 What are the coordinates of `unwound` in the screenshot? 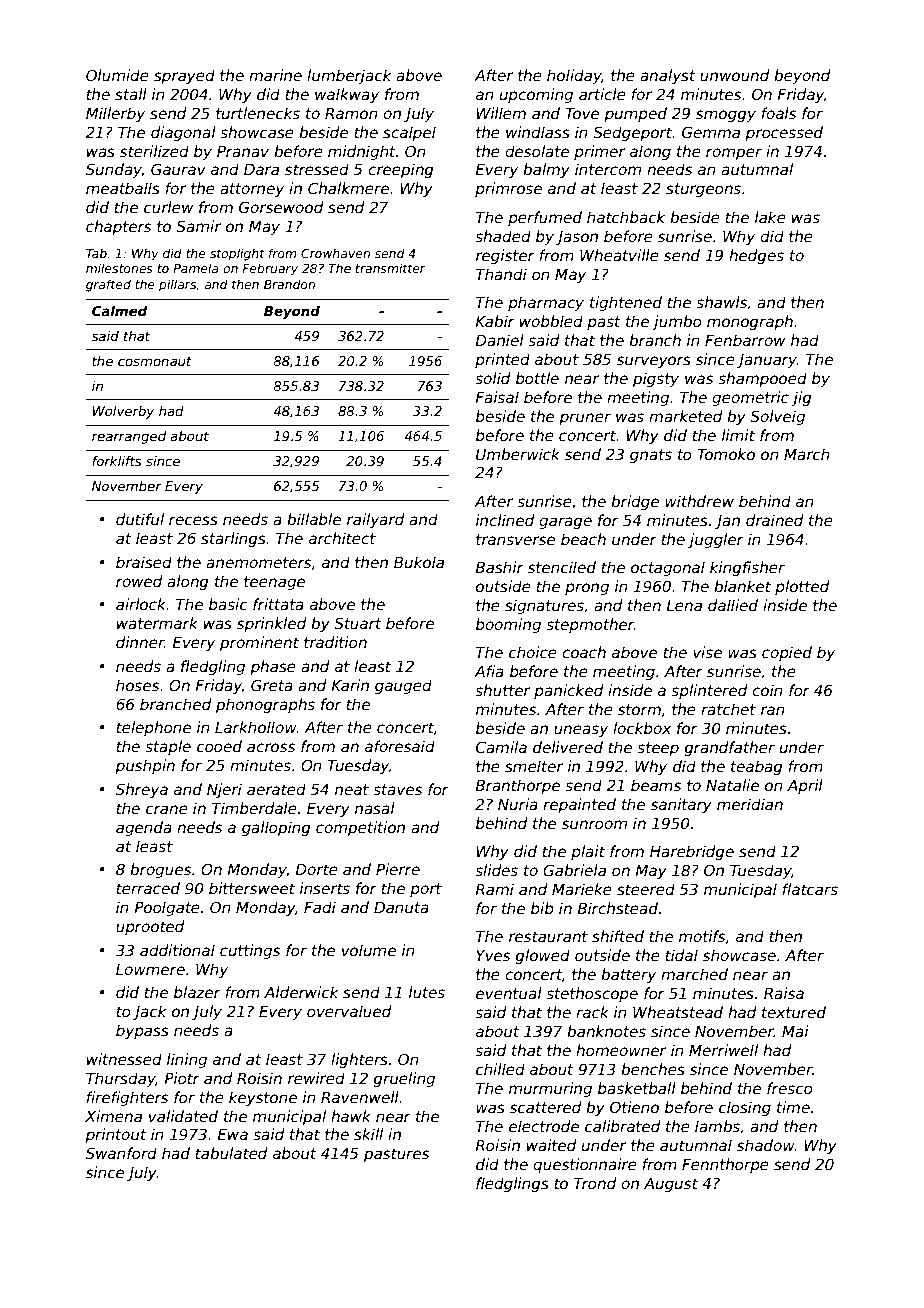 It's located at (734, 75).
